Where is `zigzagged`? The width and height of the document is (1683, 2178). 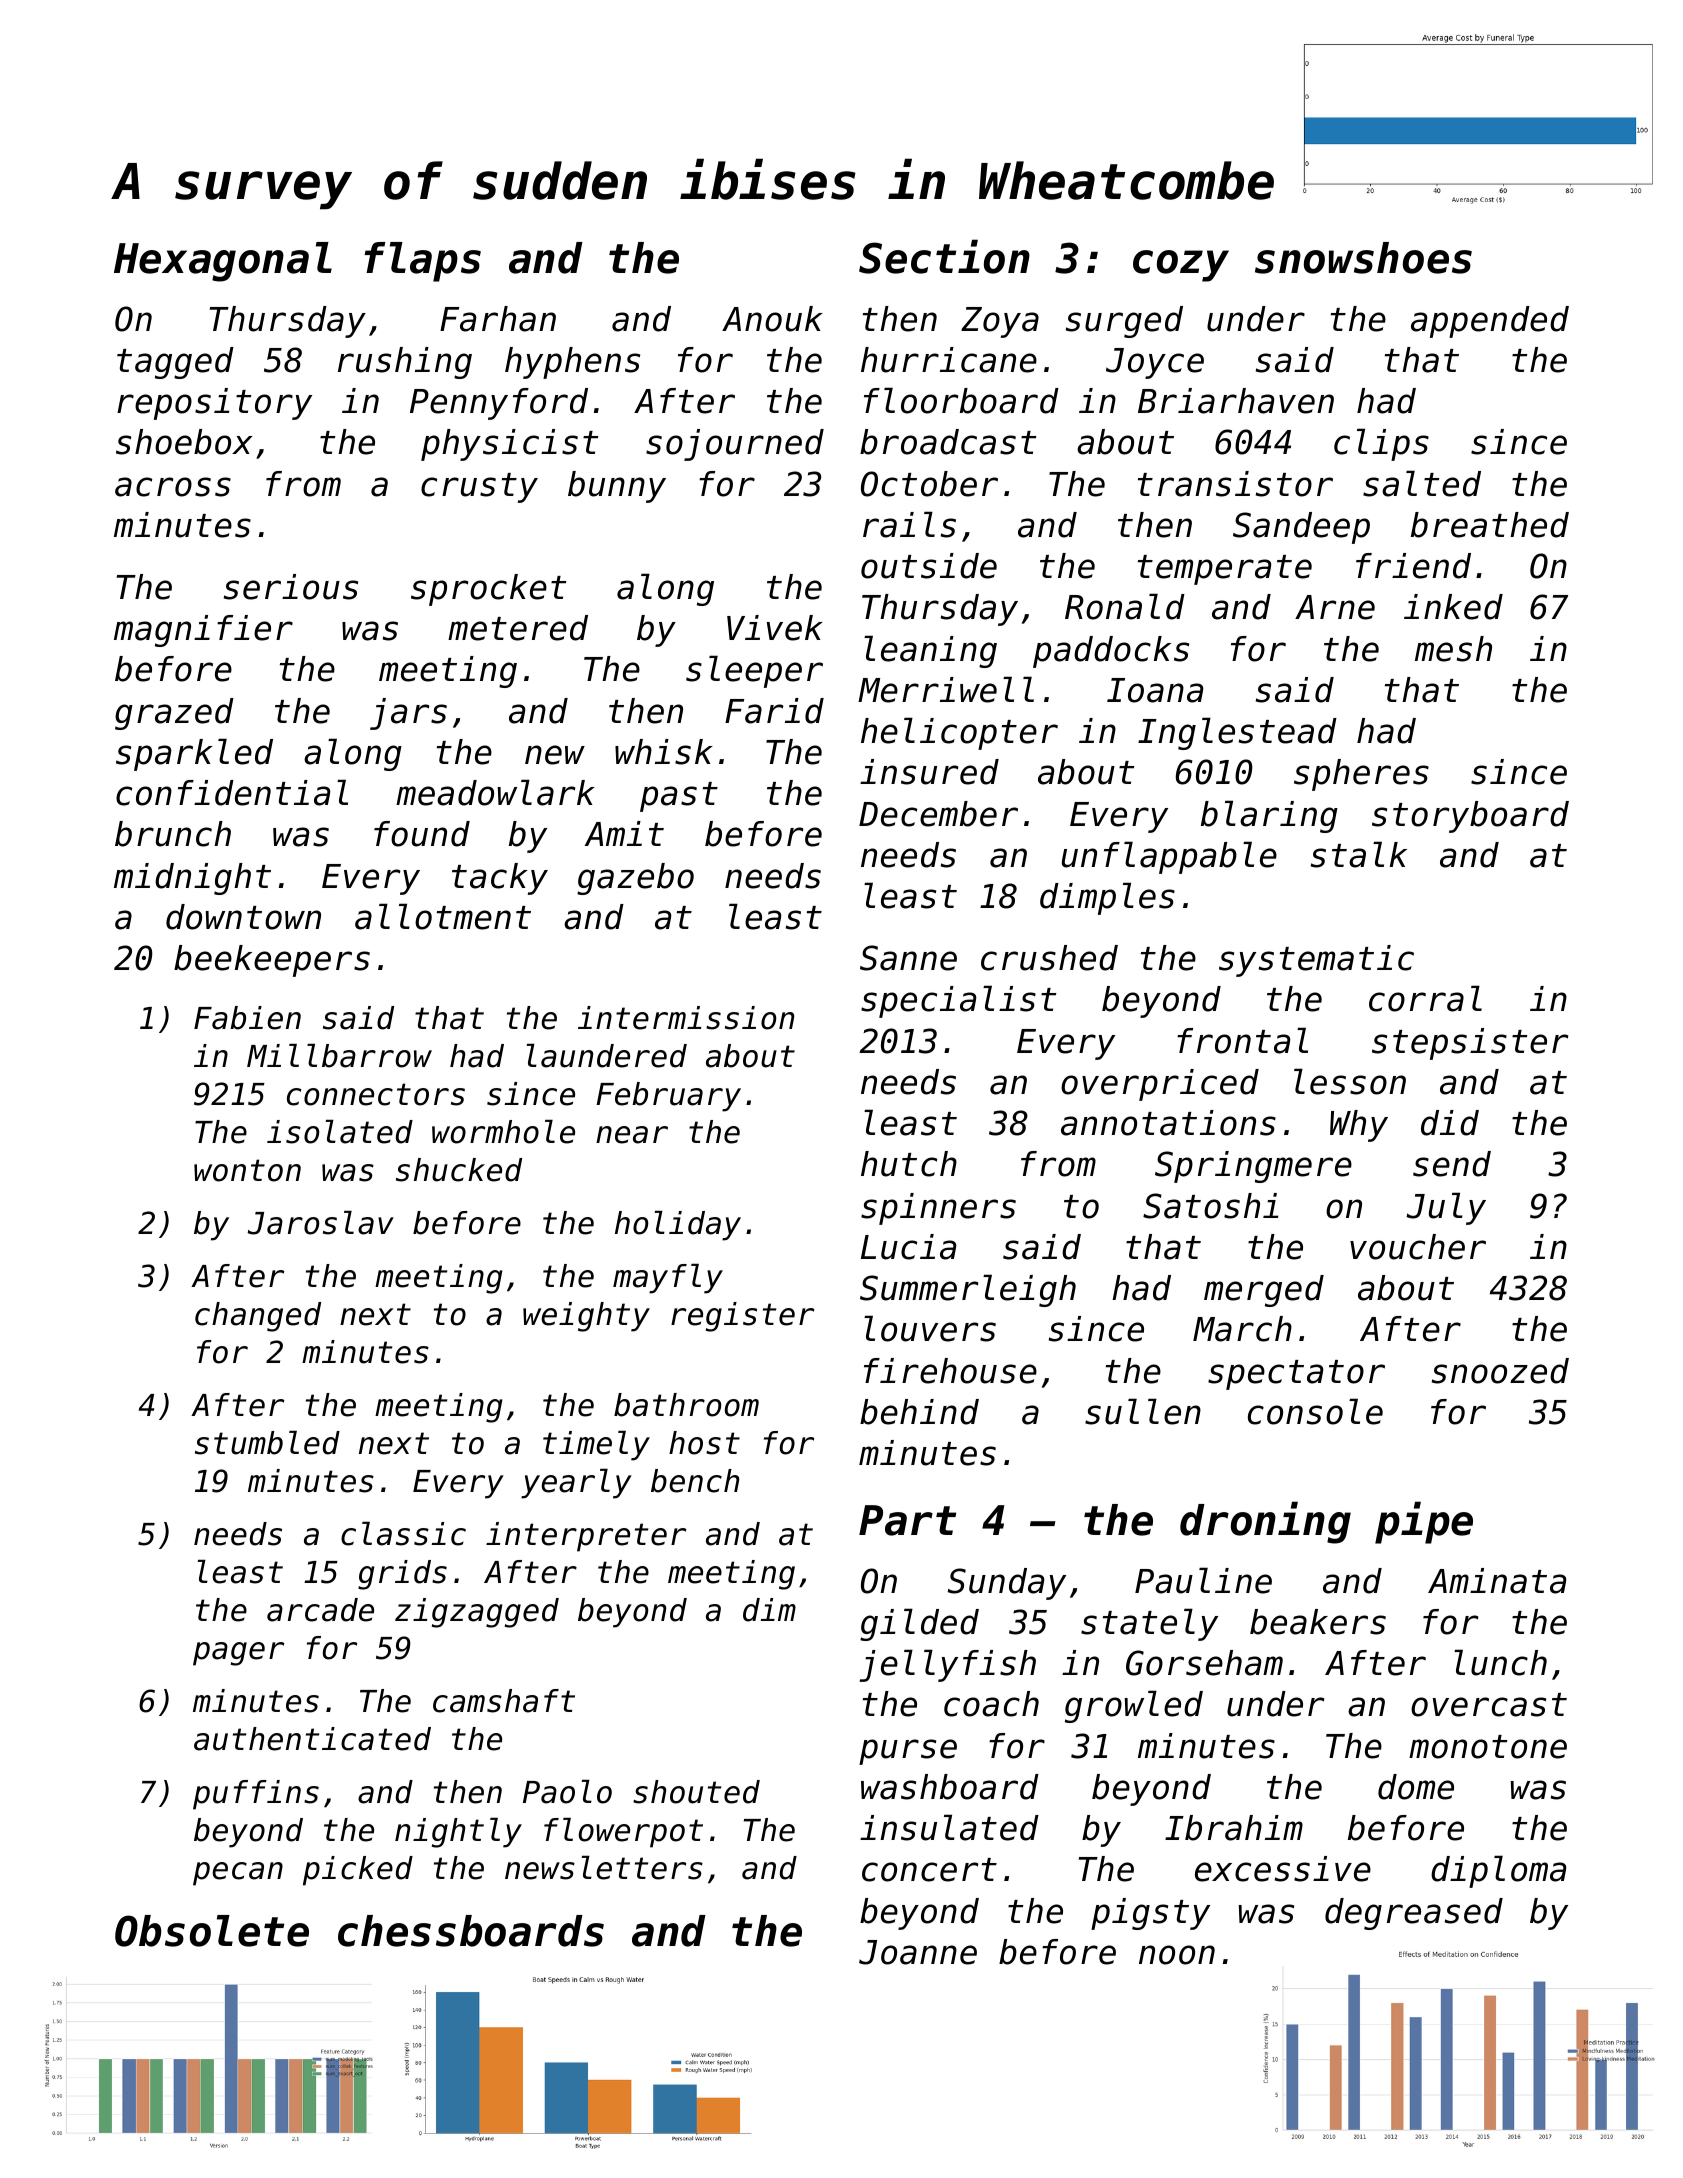
zigzagged is located at coordinates (477, 1613).
